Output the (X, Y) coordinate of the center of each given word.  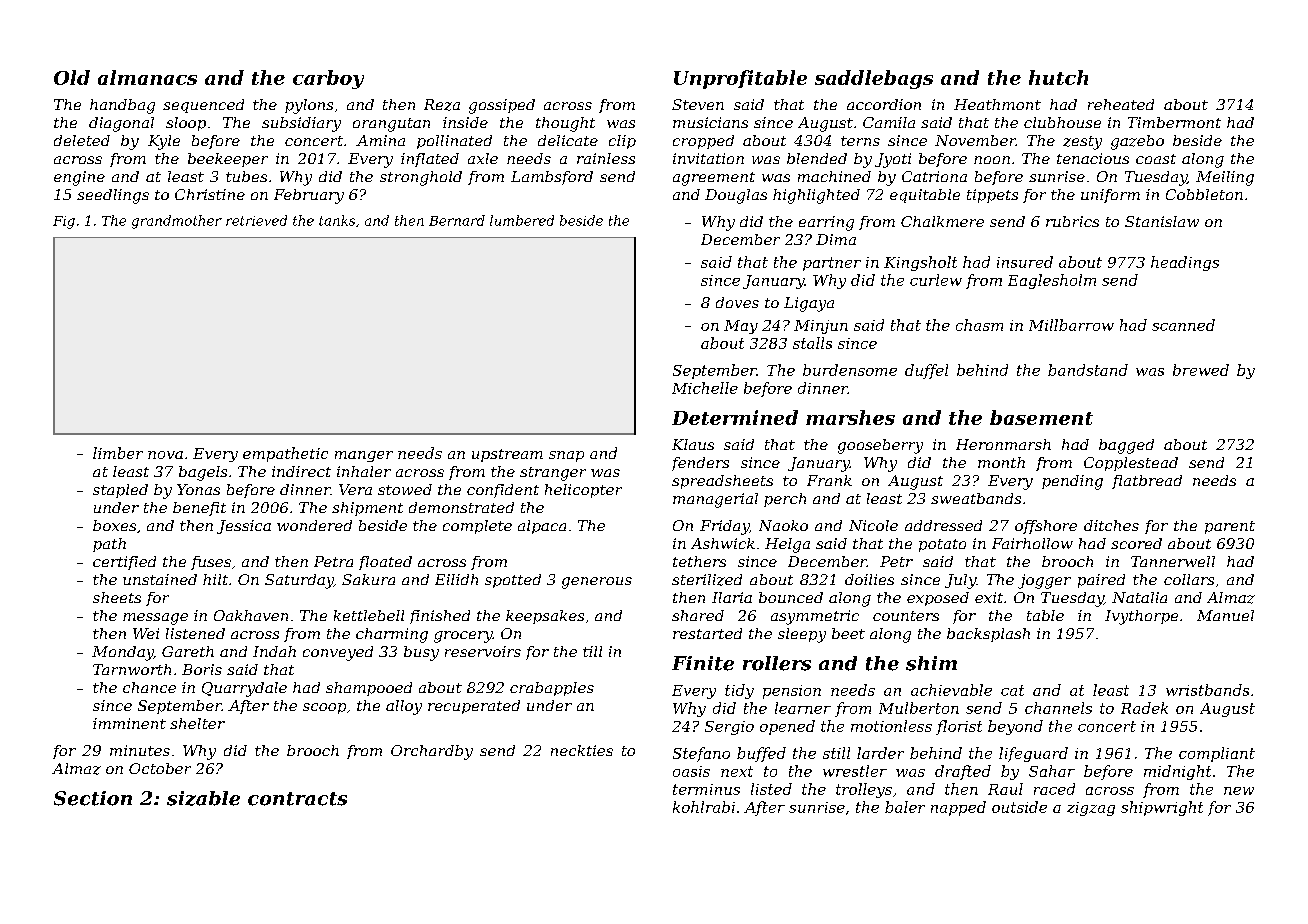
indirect (301, 471)
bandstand (1088, 370)
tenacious (1093, 158)
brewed (1201, 370)
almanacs (147, 77)
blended (817, 158)
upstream (507, 455)
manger (364, 456)
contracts (297, 799)
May (741, 327)
